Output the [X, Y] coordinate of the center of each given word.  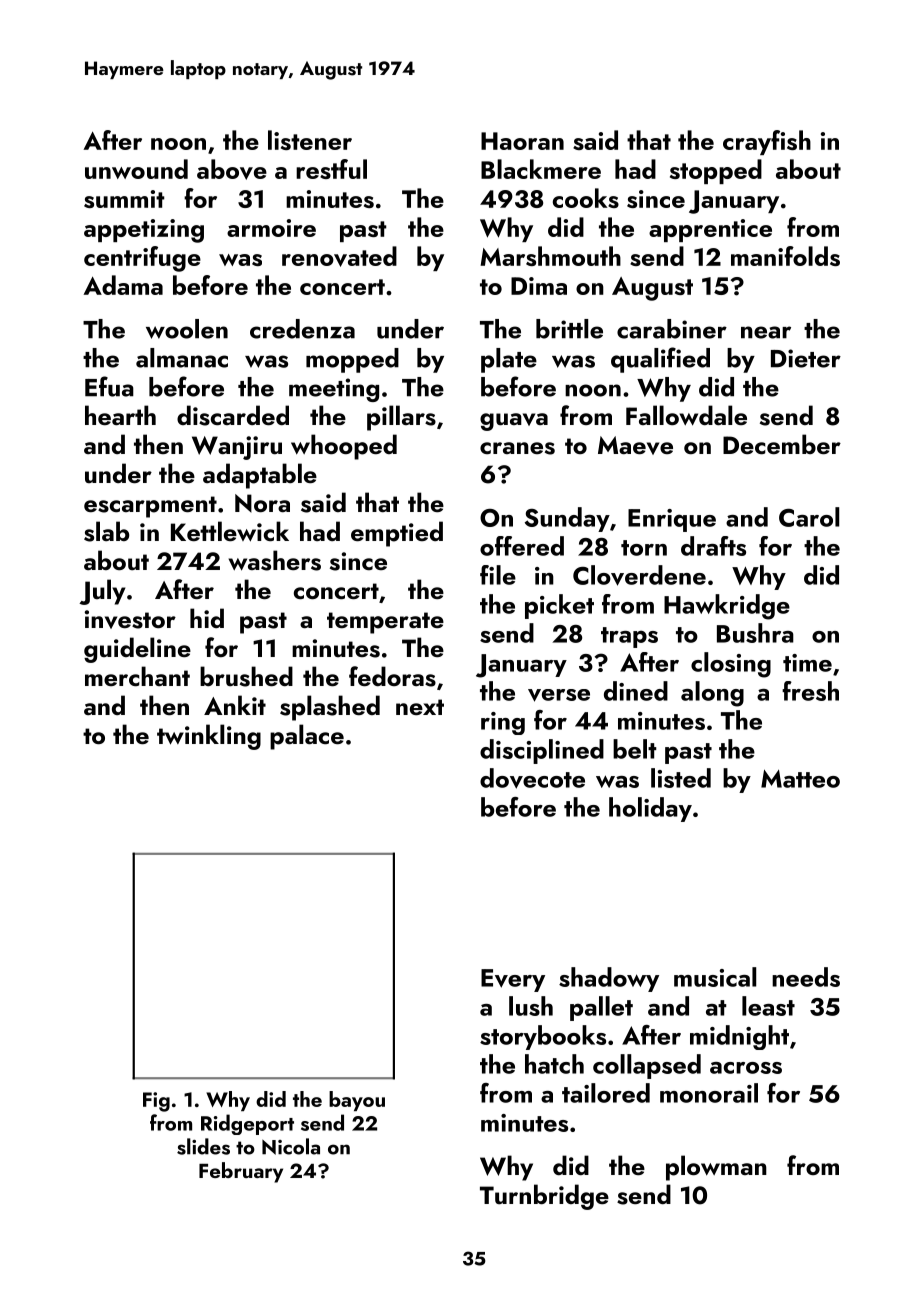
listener [310, 140]
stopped [716, 171]
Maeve [635, 445]
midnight [739, 1037]
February [241, 1172]
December [782, 444]
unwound [136, 169]
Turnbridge [544, 1197]
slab [106, 531]
